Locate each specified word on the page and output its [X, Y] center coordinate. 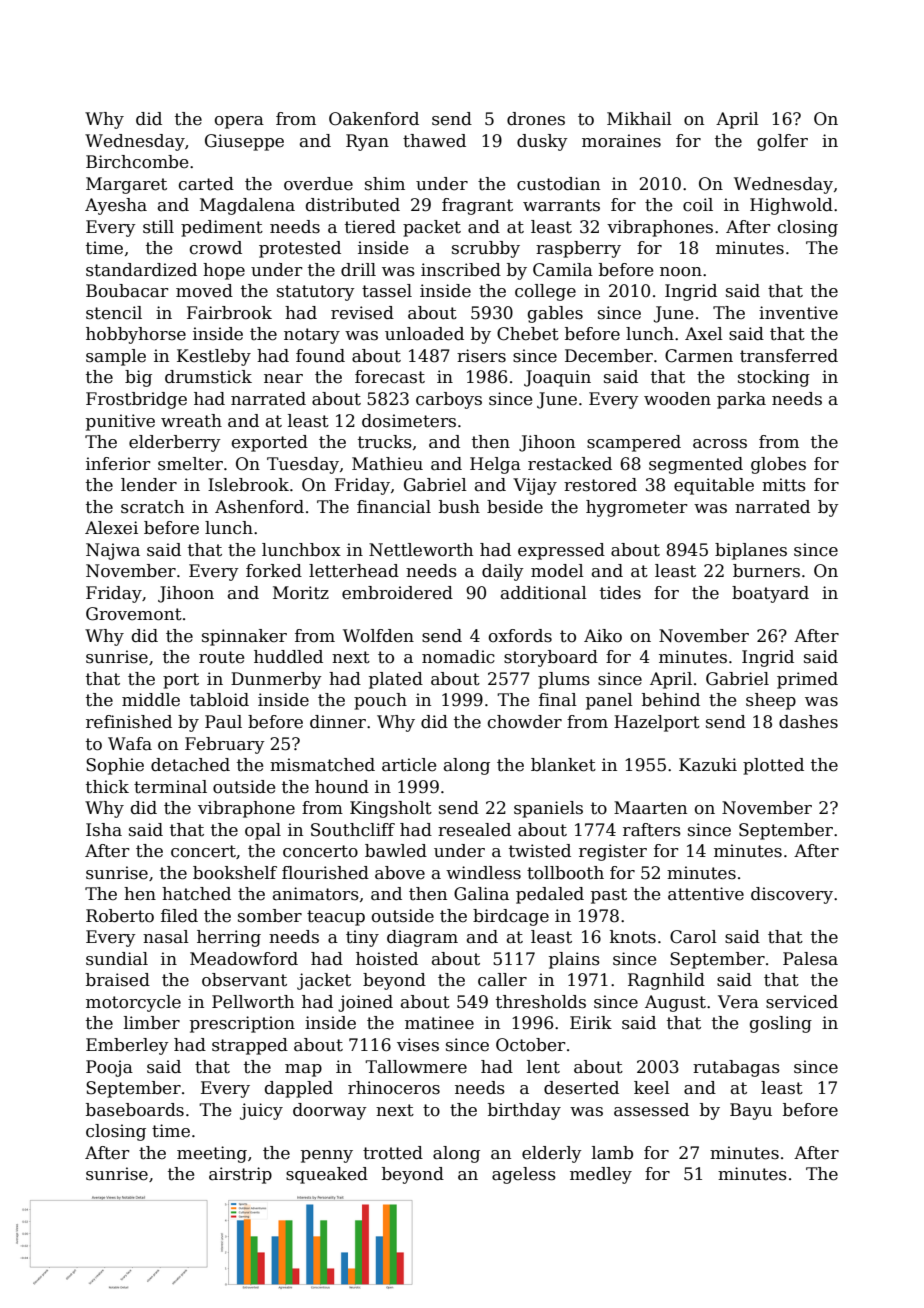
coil [698, 205]
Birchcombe [137, 162]
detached [190, 765]
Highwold [791, 206]
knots [633, 937]
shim [385, 184]
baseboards [135, 1110]
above [400, 873]
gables [555, 314]
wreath [191, 421]
